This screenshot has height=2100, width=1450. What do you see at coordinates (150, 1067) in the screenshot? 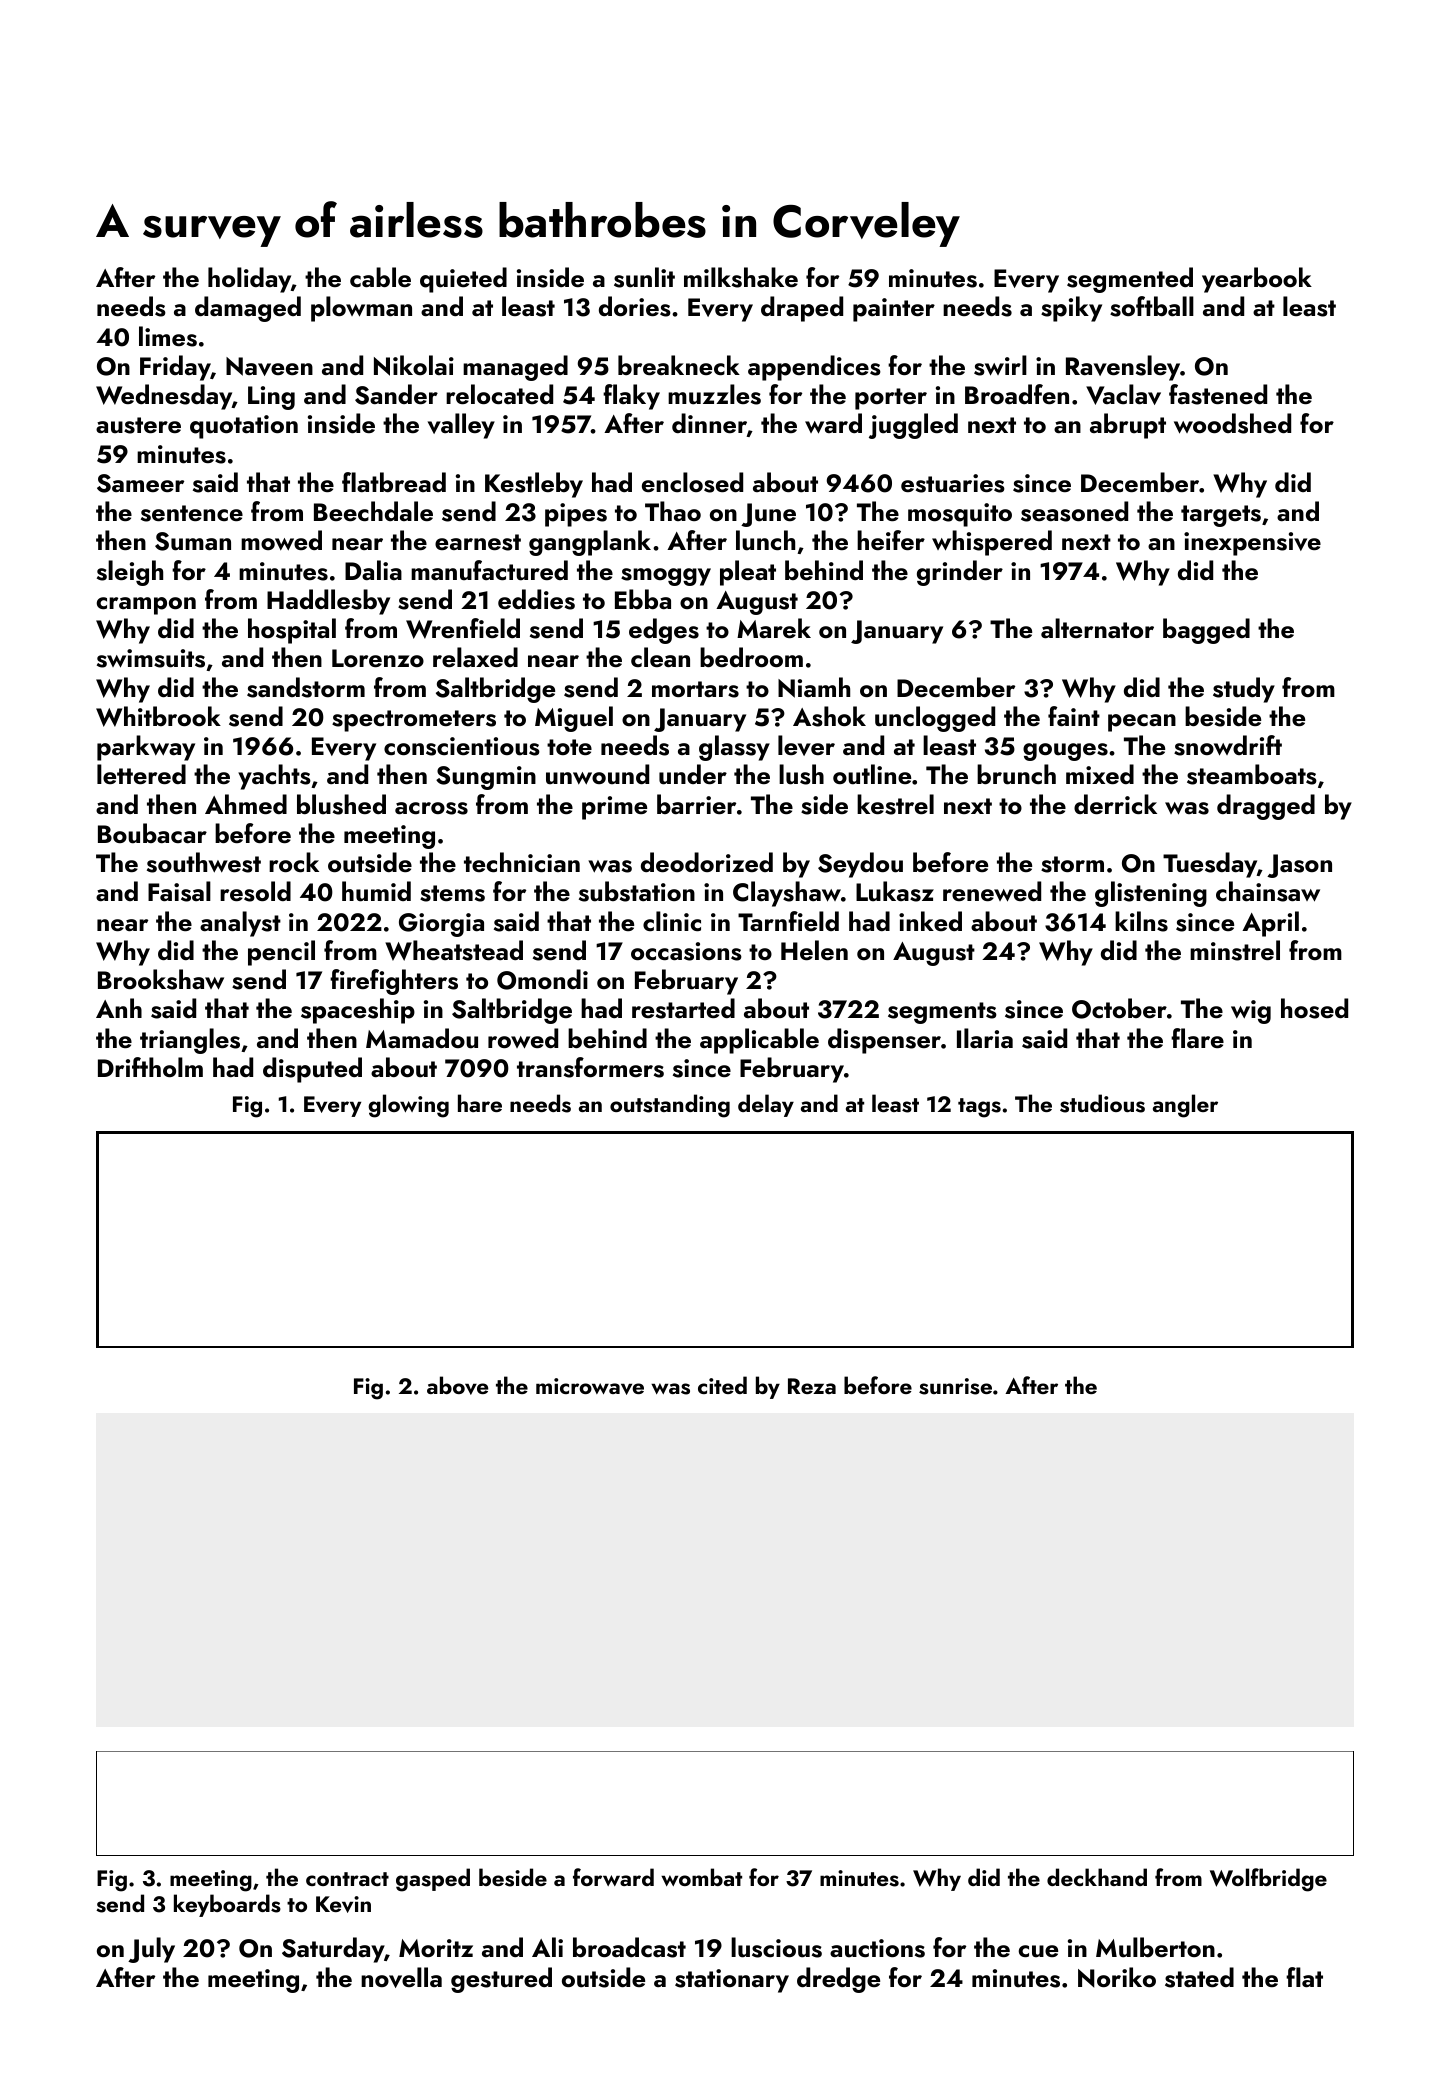
I see `Driftholm` at bounding box center [150, 1067].
